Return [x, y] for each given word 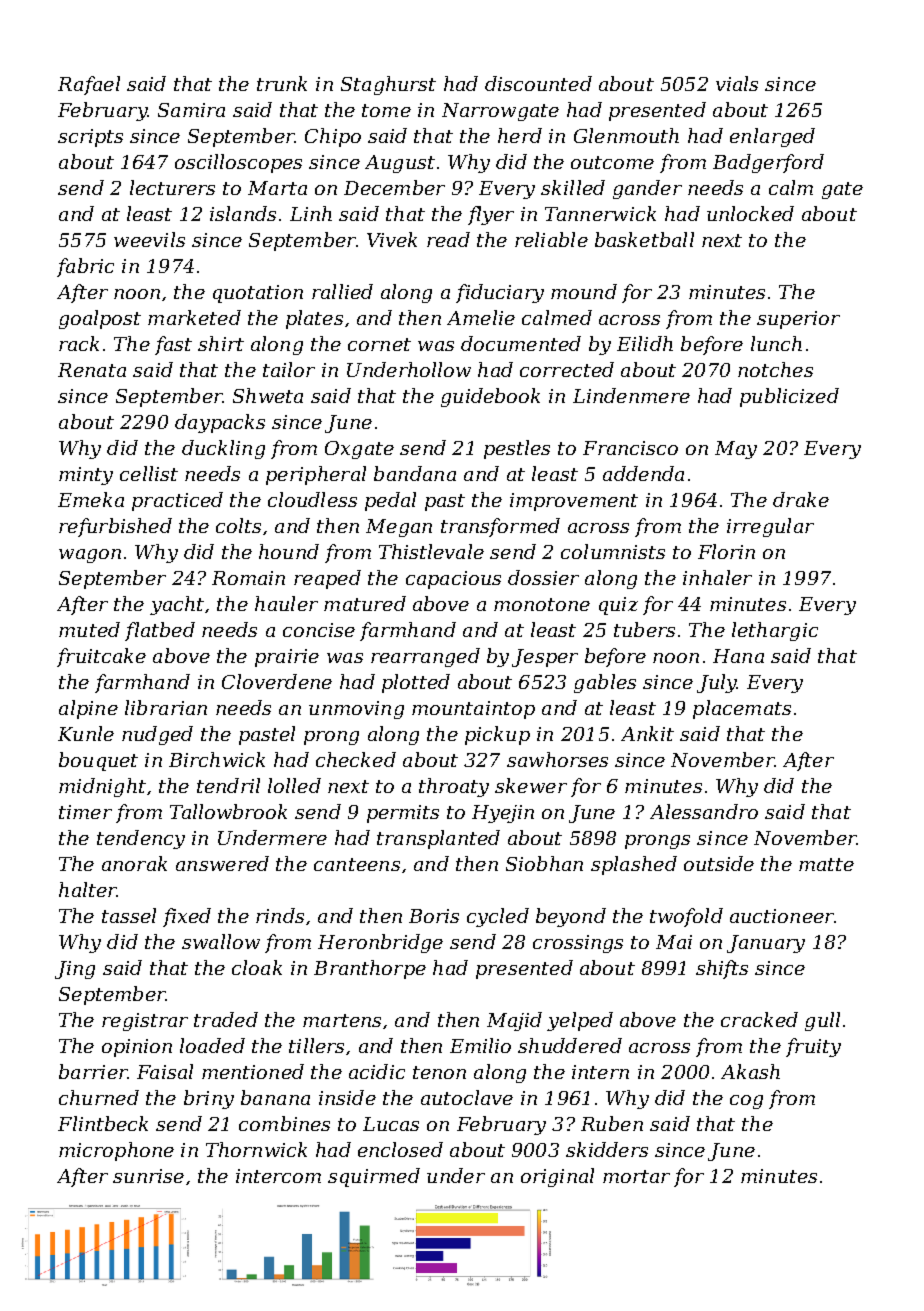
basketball [644, 239]
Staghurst [388, 85]
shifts [722, 969]
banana [275, 1097]
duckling [223, 449]
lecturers [172, 187]
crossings [578, 944]
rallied [342, 291]
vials [737, 83]
